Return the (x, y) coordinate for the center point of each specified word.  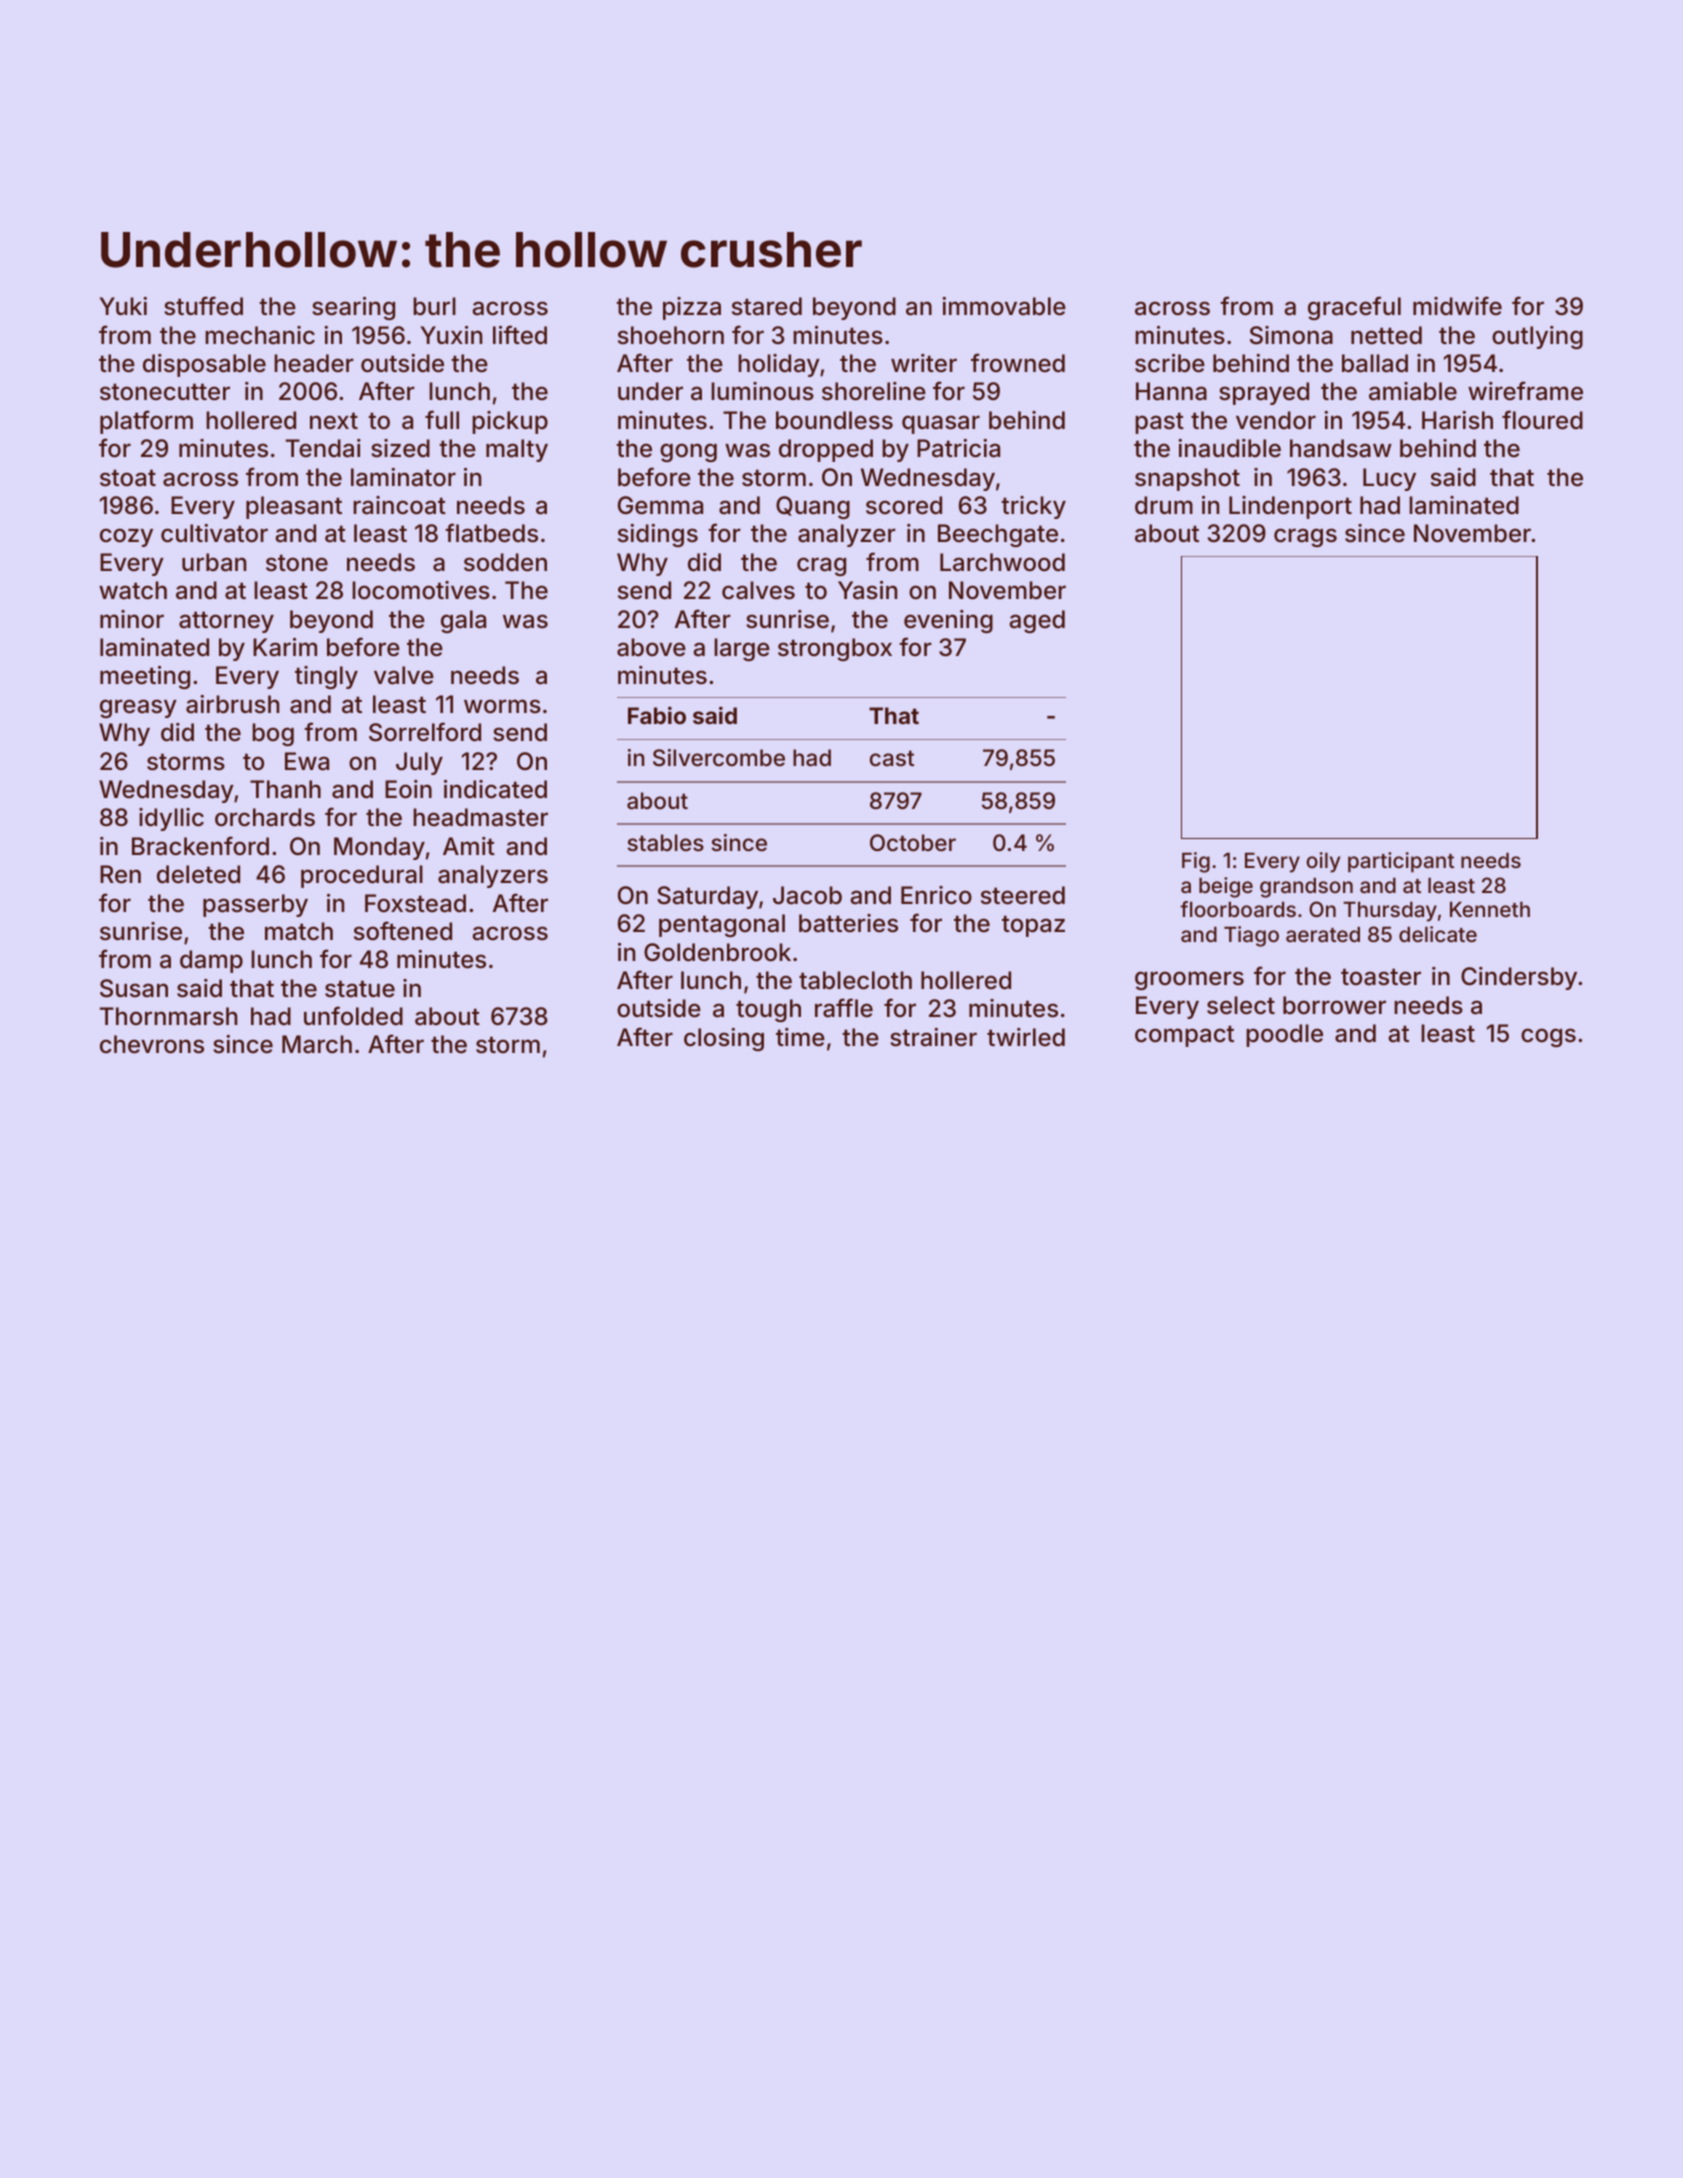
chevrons (152, 1044)
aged (1037, 621)
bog (273, 734)
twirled (1026, 1037)
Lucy (1389, 479)
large (742, 649)
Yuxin (451, 335)
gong (688, 452)
